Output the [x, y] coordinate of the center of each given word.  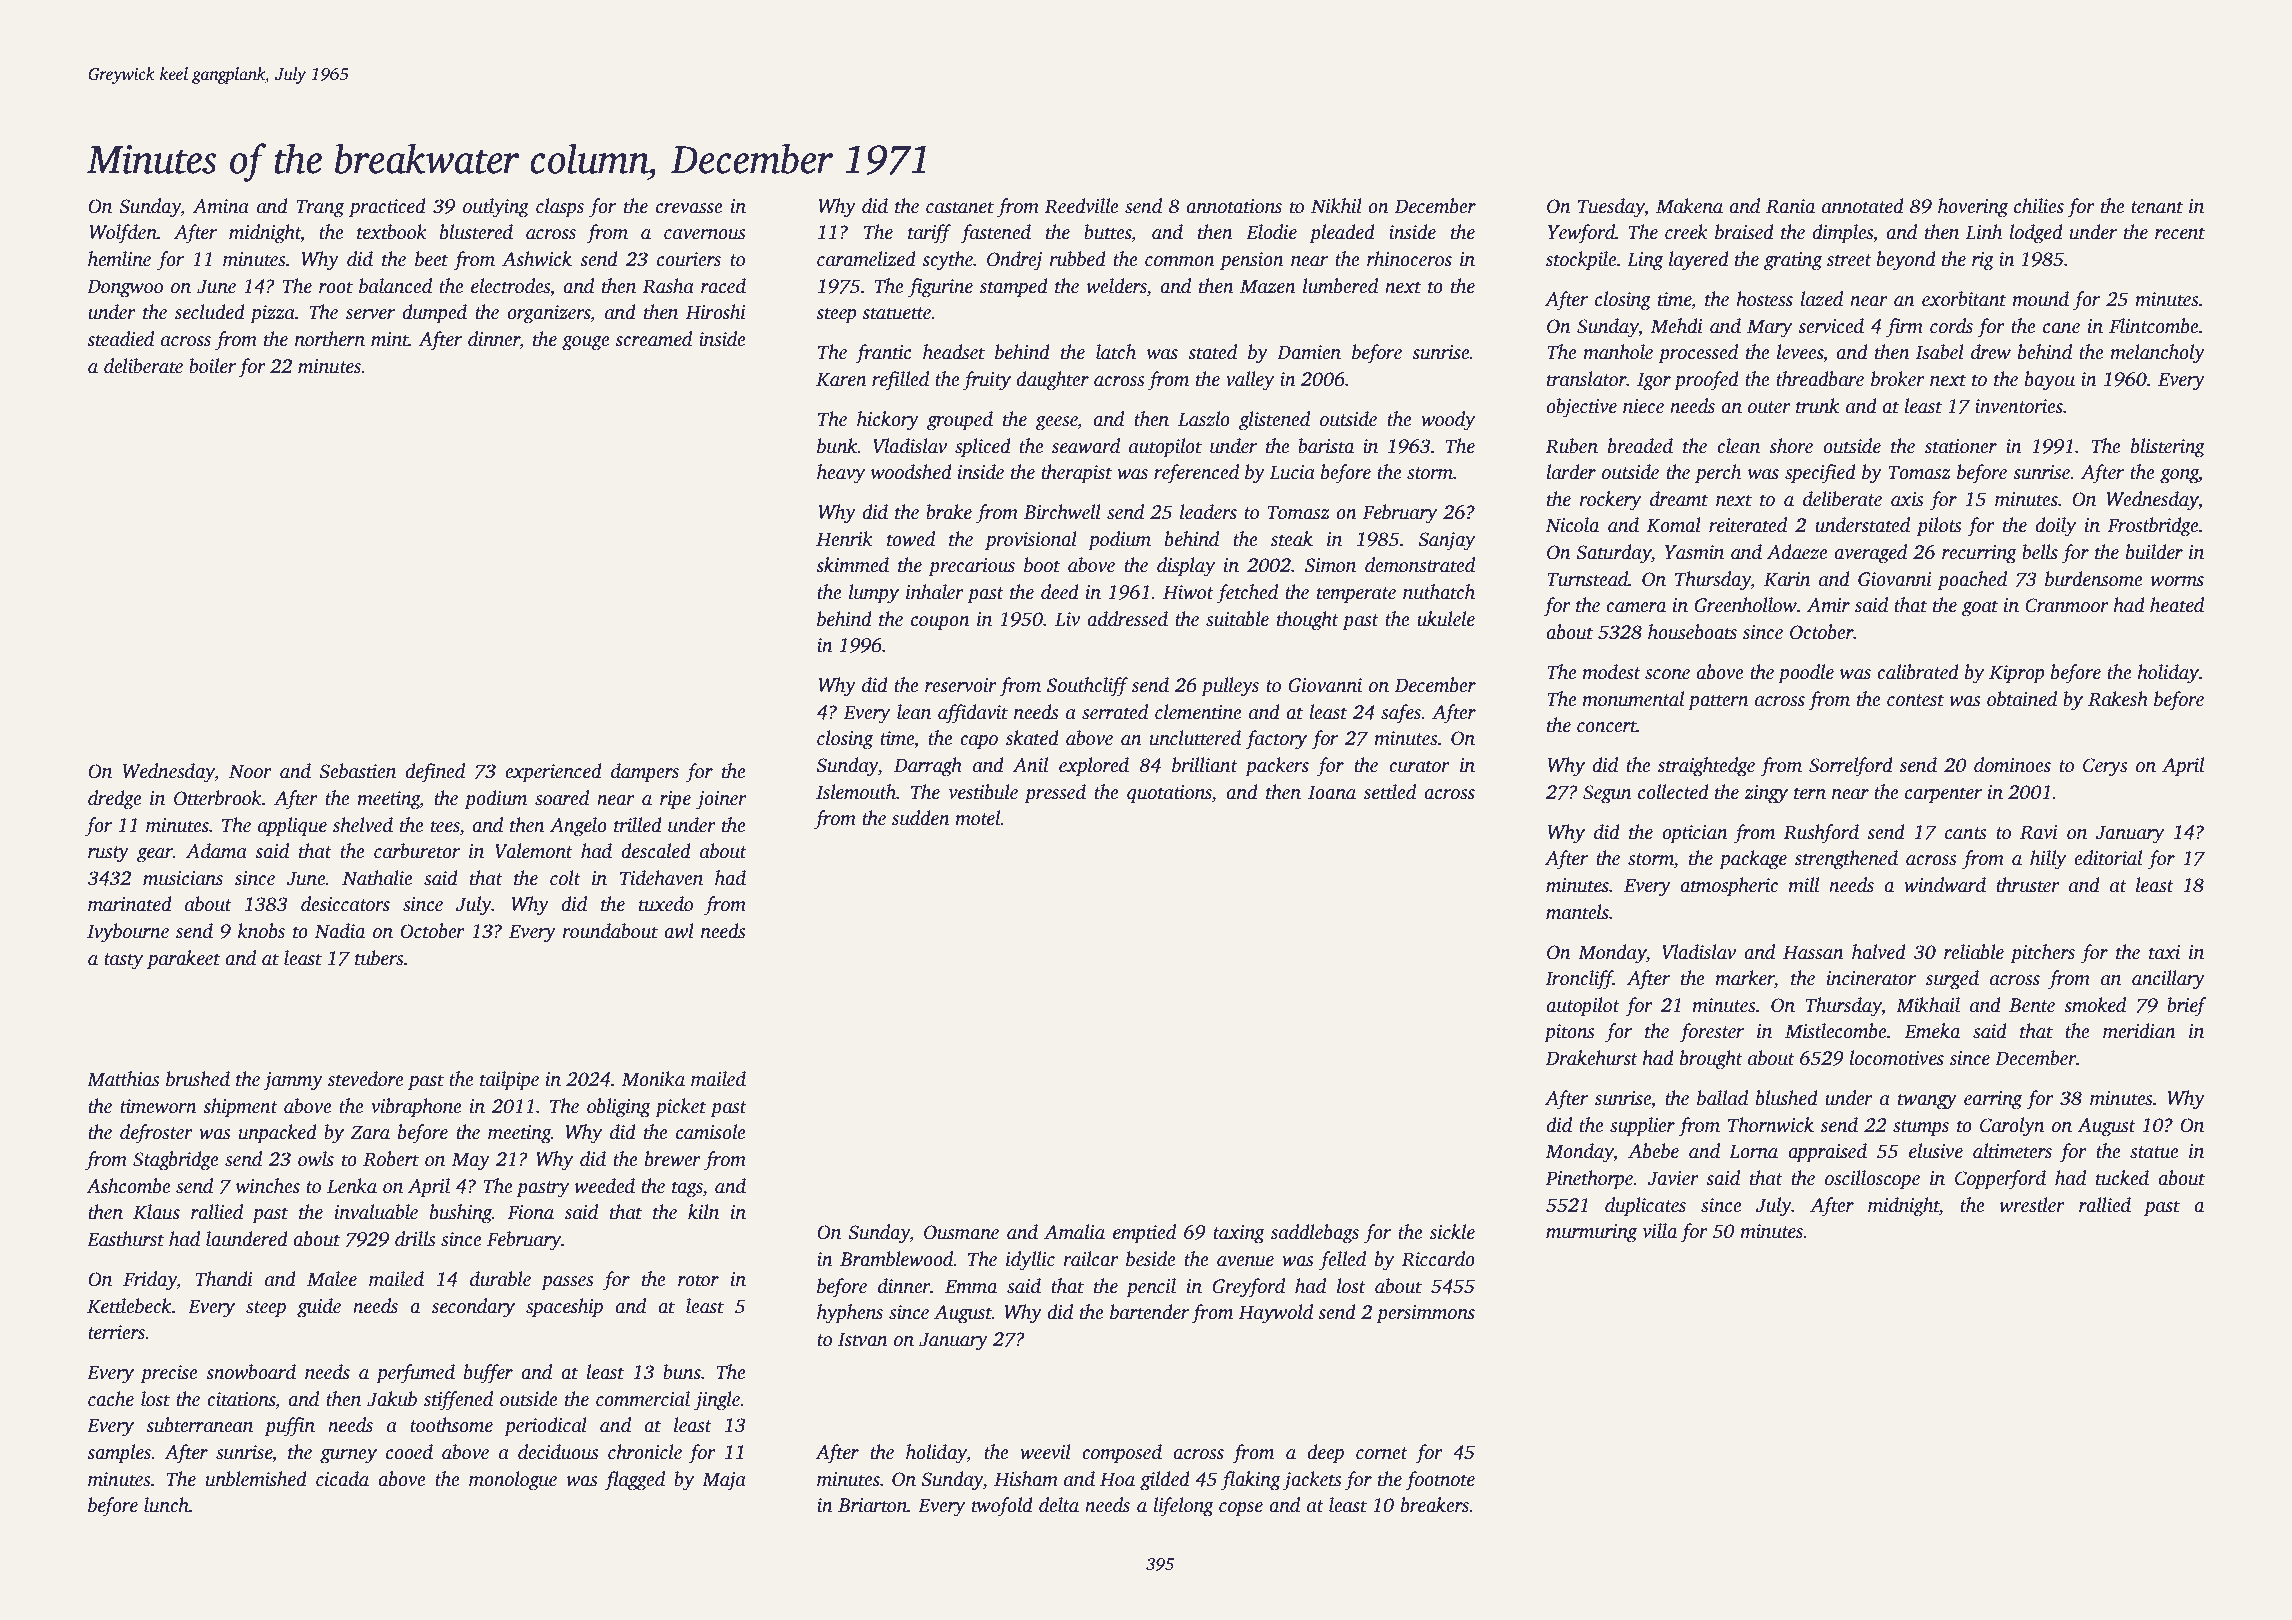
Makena [1689, 206]
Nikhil [1336, 206]
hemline [119, 259]
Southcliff [1087, 687]
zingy [1766, 794]
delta [1059, 1505]
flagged [634, 1481]
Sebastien [357, 771]
